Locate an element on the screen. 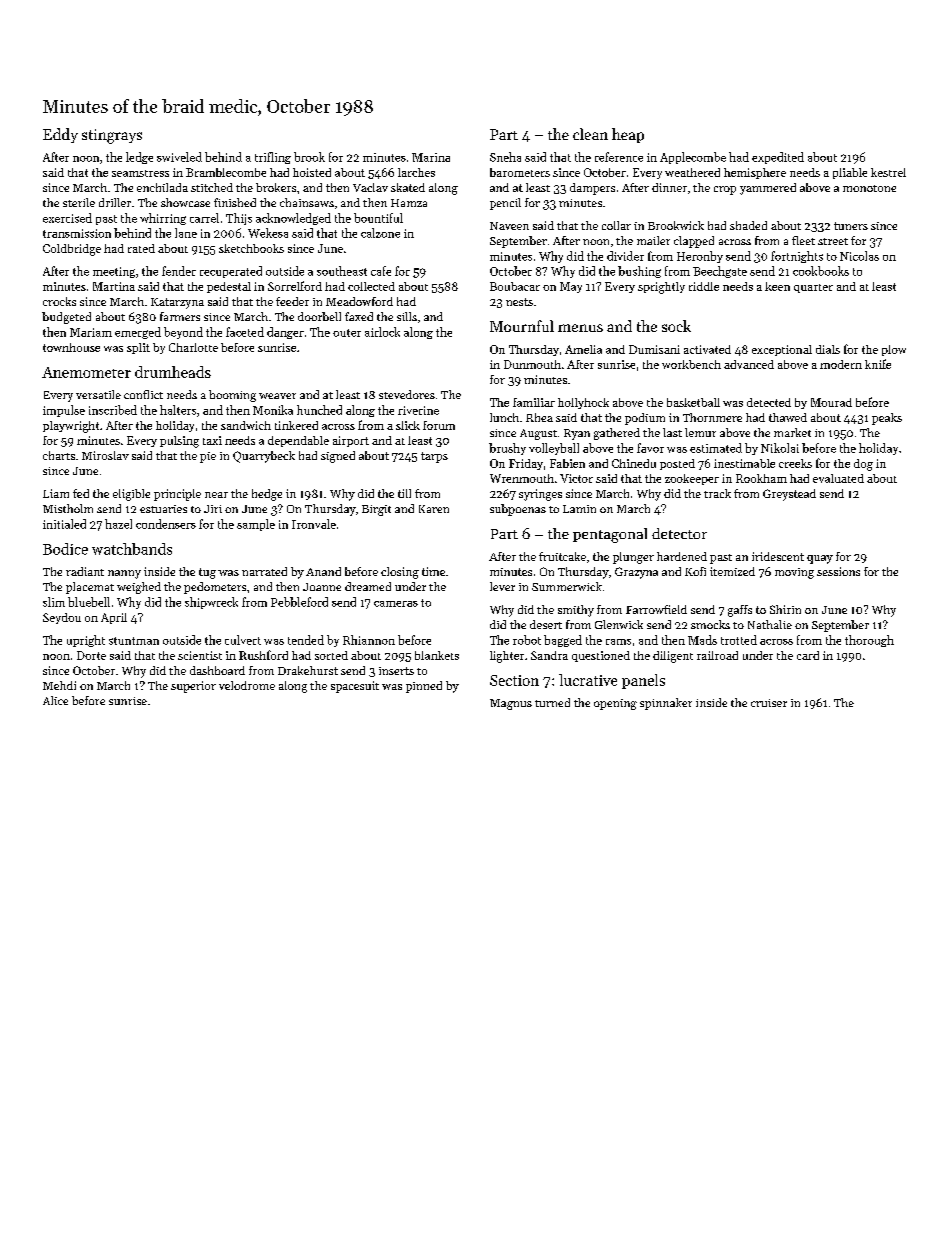 Image resolution: width=952 pixels, height=1233 pixels. driller is located at coordinates (115, 202).
